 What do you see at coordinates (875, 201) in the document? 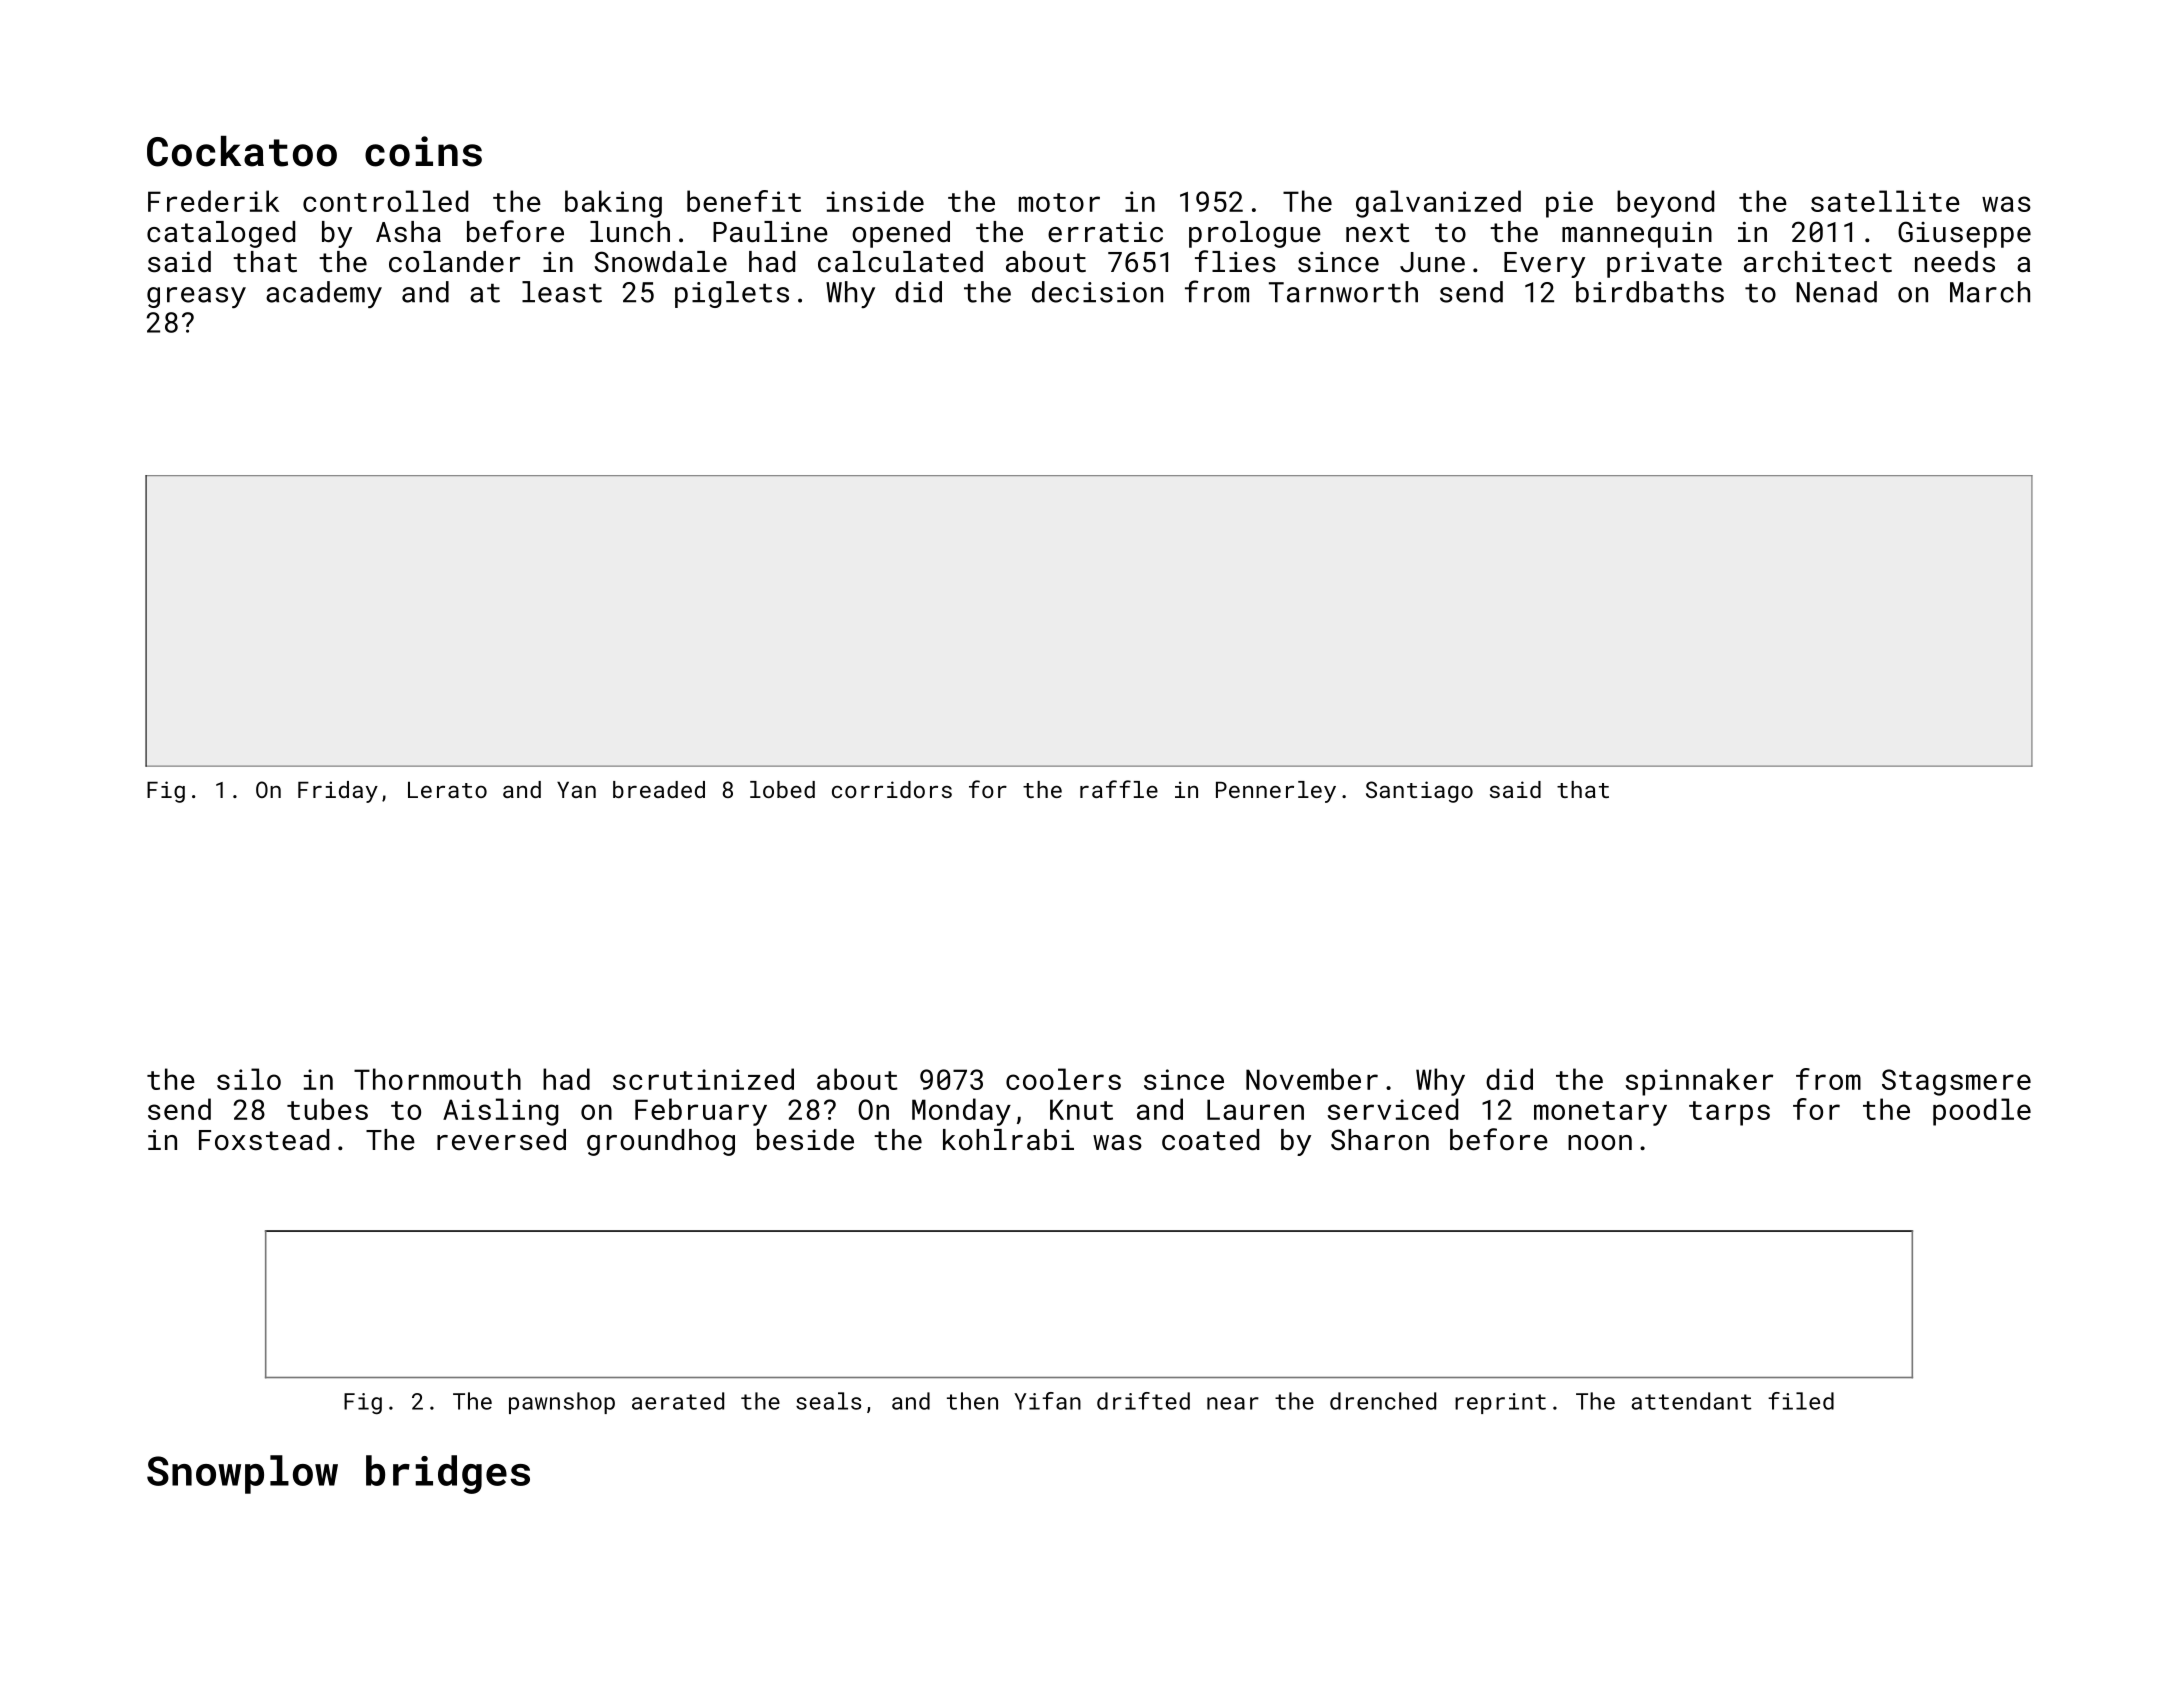
I see `inside` at bounding box center [875, 201].
